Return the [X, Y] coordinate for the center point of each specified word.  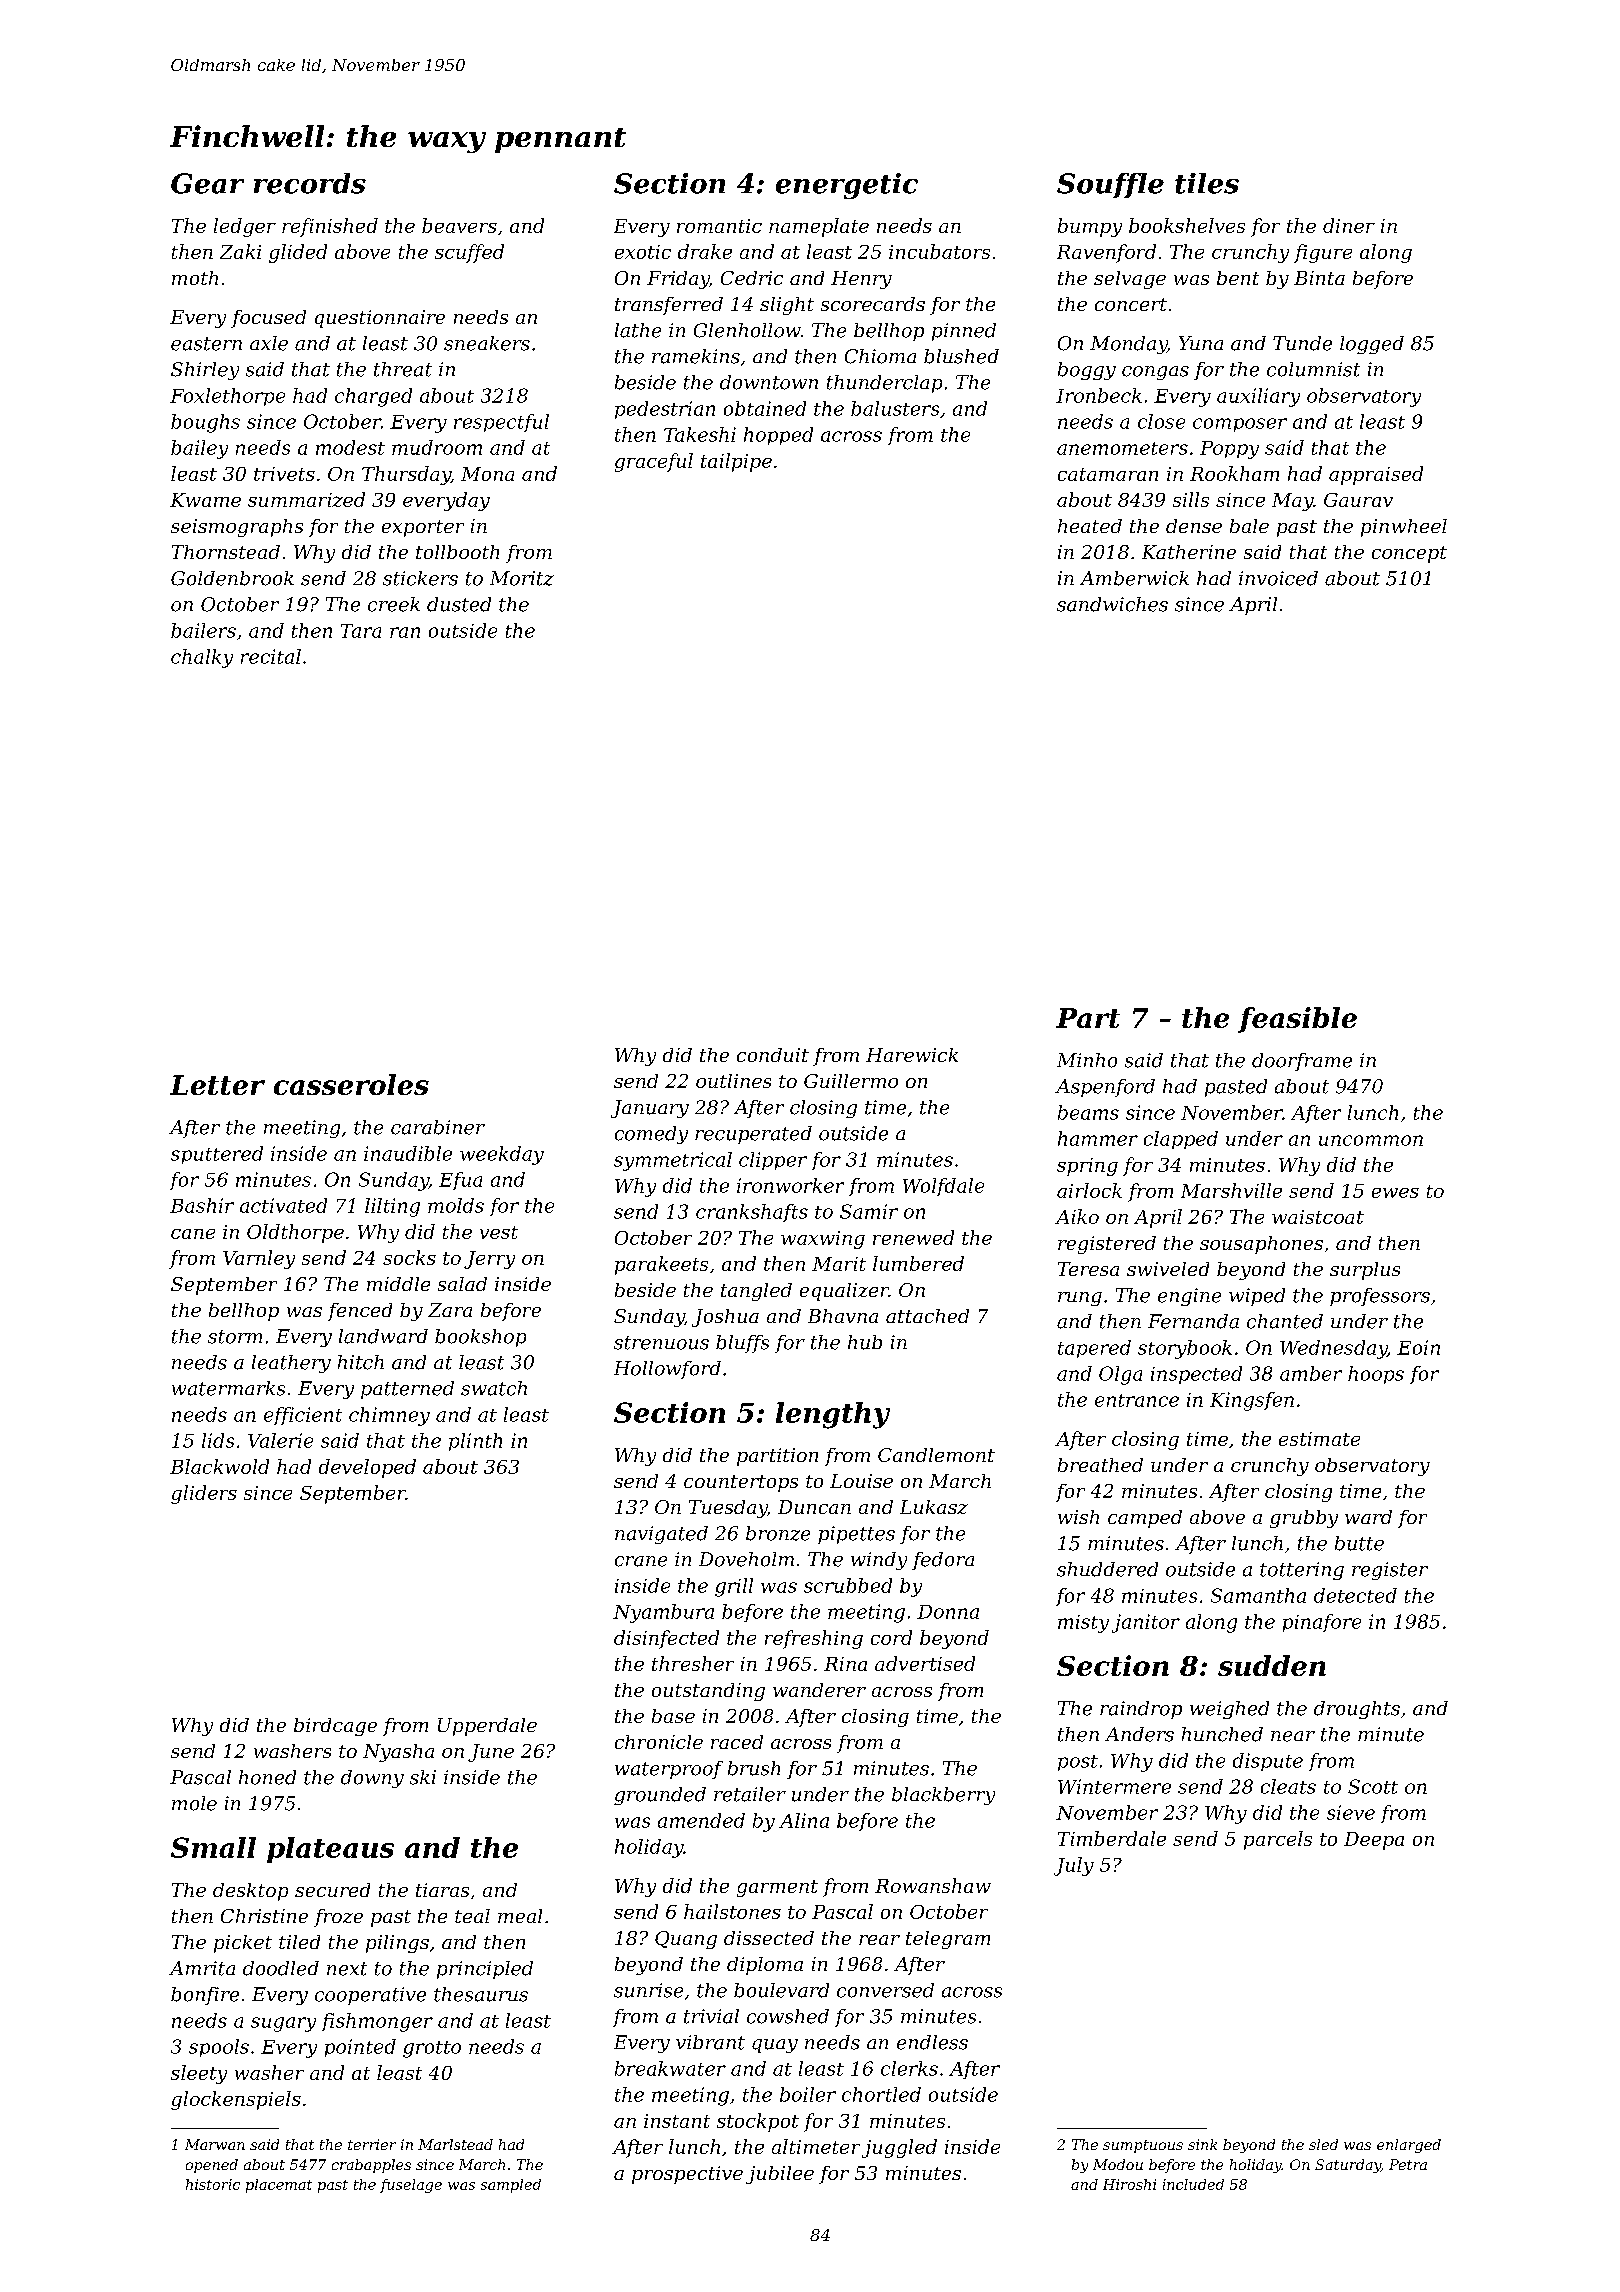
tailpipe [736, 462]
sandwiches [1112, 604]
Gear [207, 183]
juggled [899, 2148]
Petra [1408, 2164]
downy [372, 1779]
